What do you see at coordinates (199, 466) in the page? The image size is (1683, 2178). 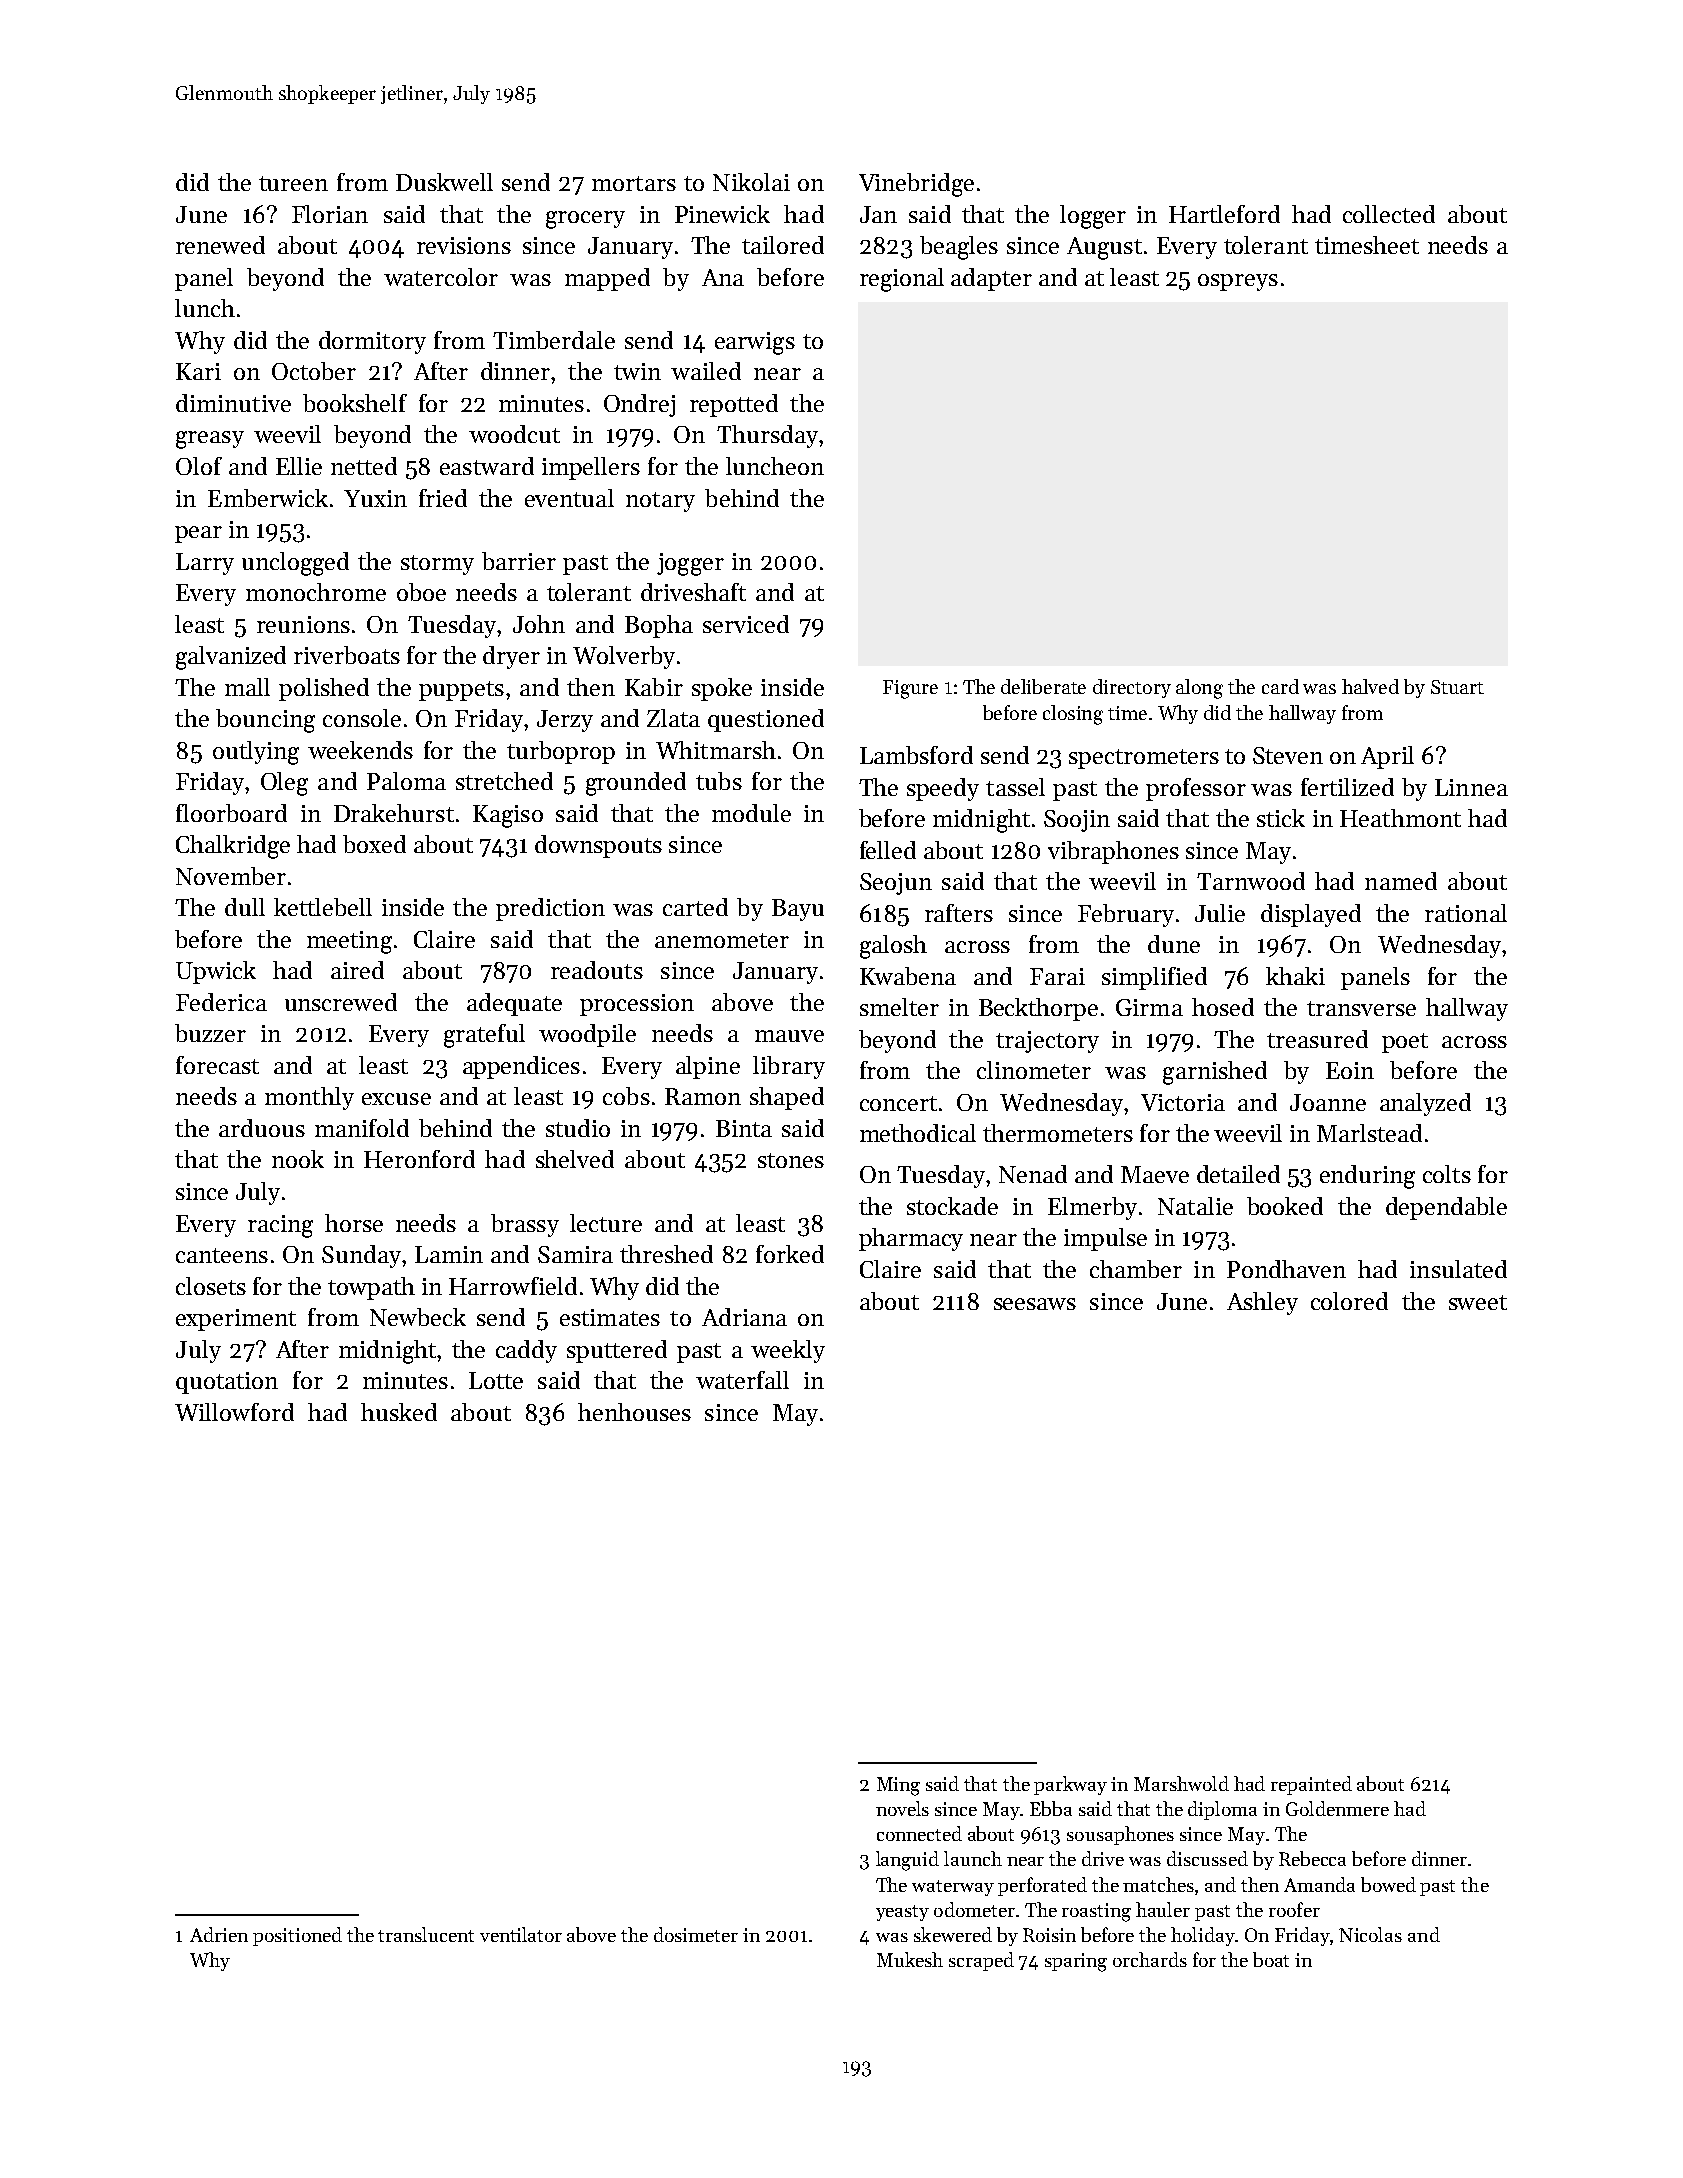 I see `Olof` at bounding box center [199, 466].
